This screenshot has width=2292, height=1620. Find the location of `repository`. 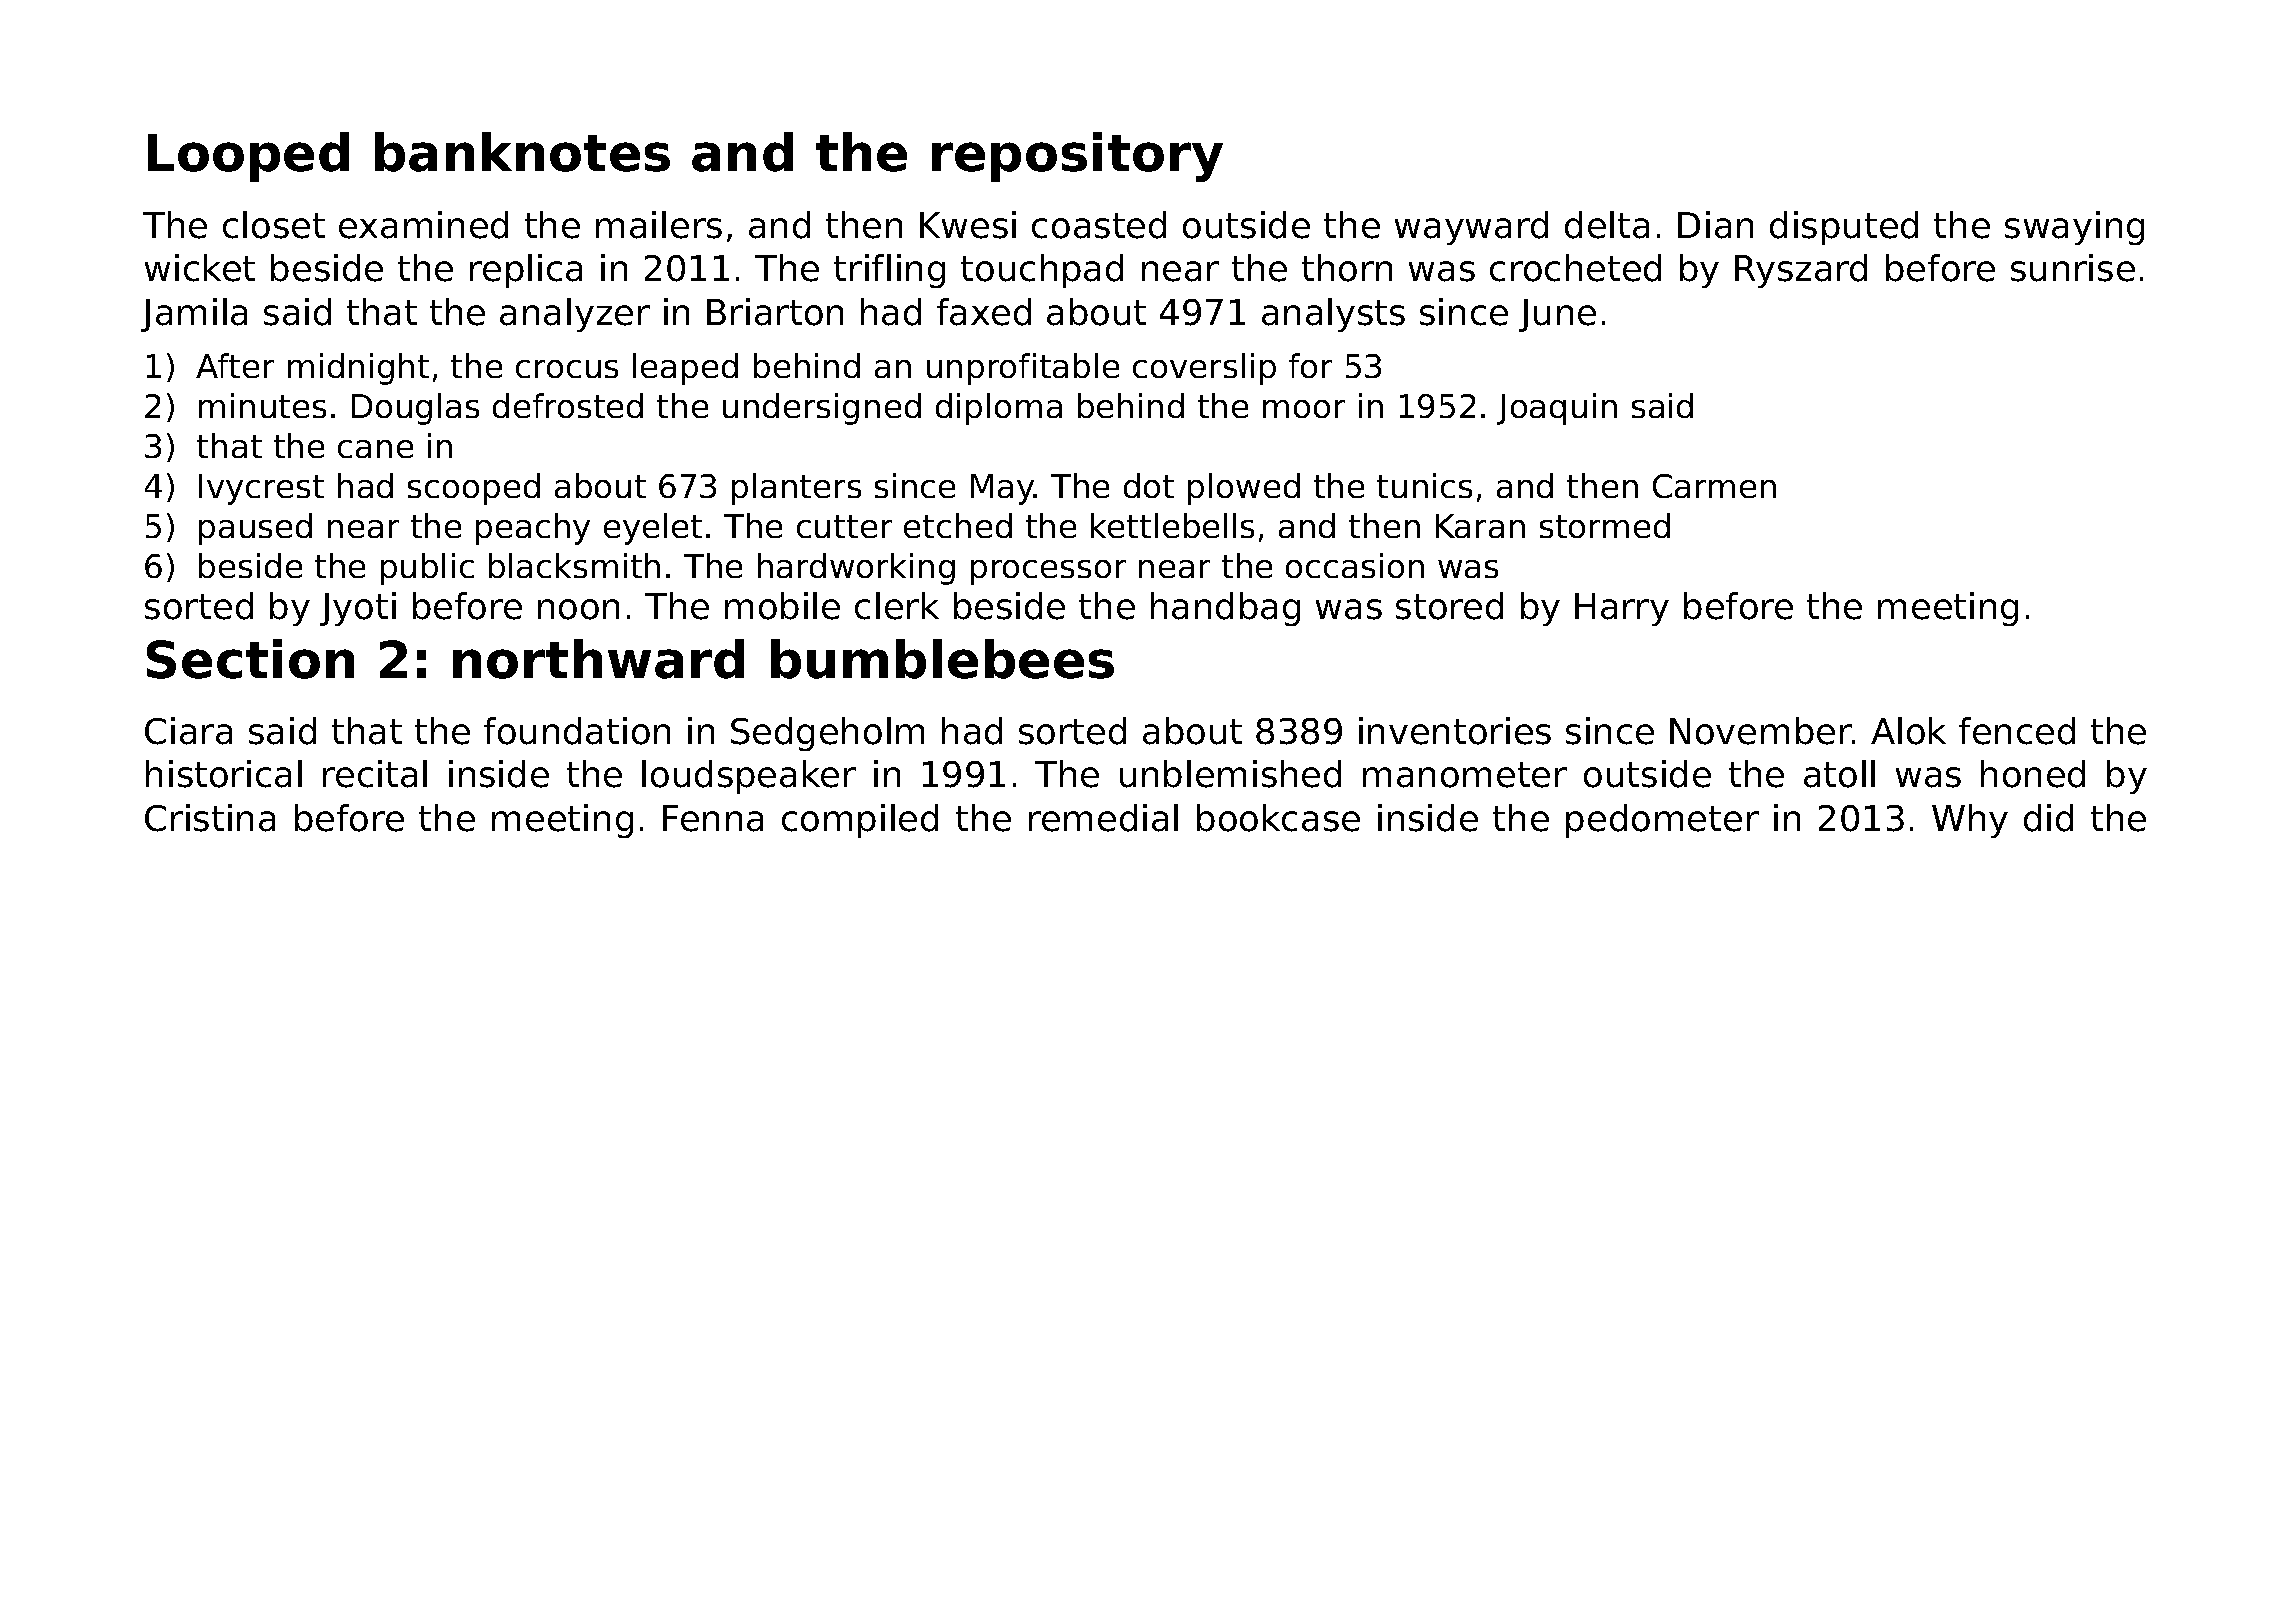

repository is located at coordinates (1077, 157).
